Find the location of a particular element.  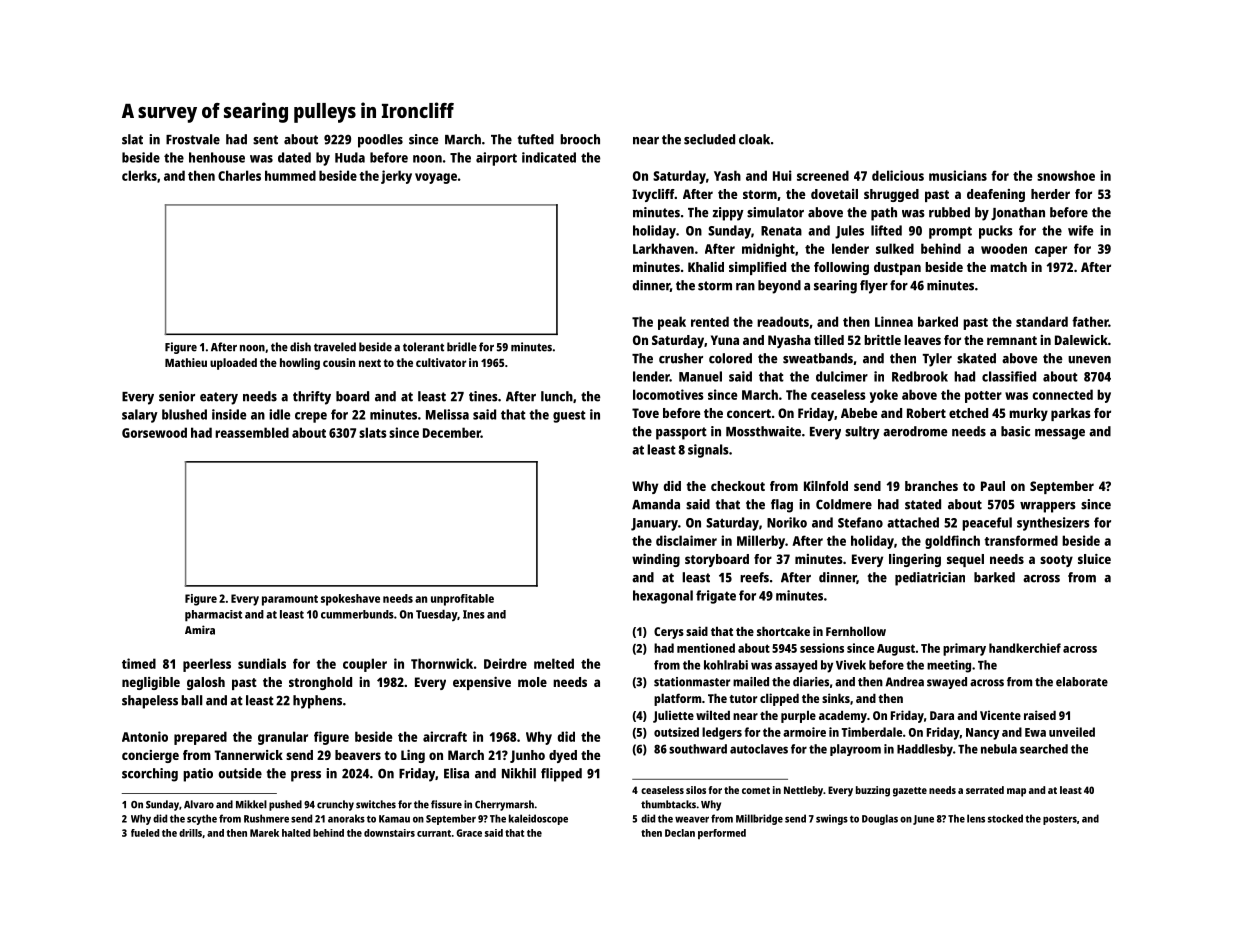

thumbtacks is located at coordinates (668, 804).
